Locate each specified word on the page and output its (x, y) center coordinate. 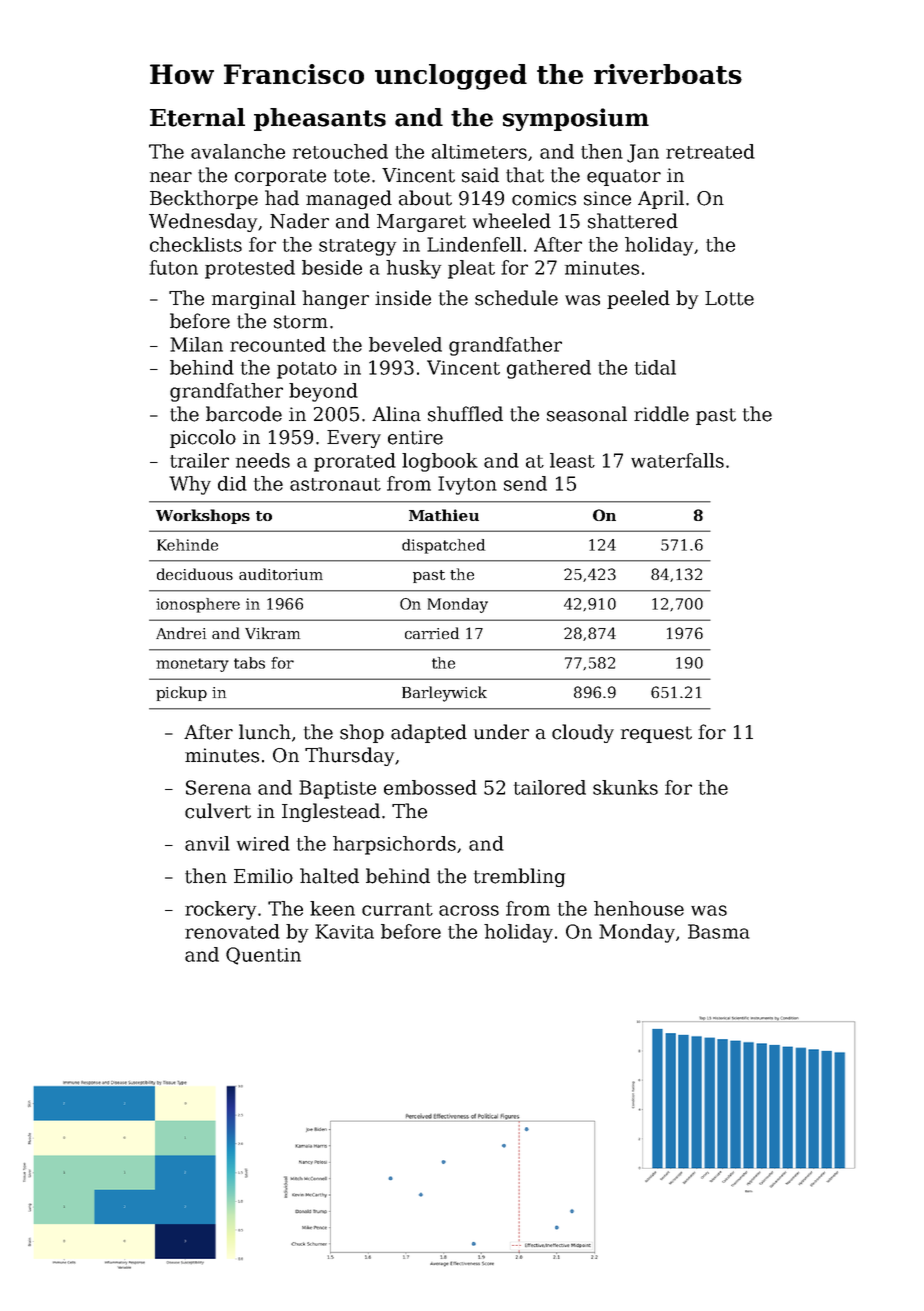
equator (624, 177)
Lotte (729, 298)
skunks (625, 787)
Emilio (263, 876)
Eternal (197, 117)
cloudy (583, 733)
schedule (516, 298)
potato (307, 370)
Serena (218, 787)
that (525, 175)
